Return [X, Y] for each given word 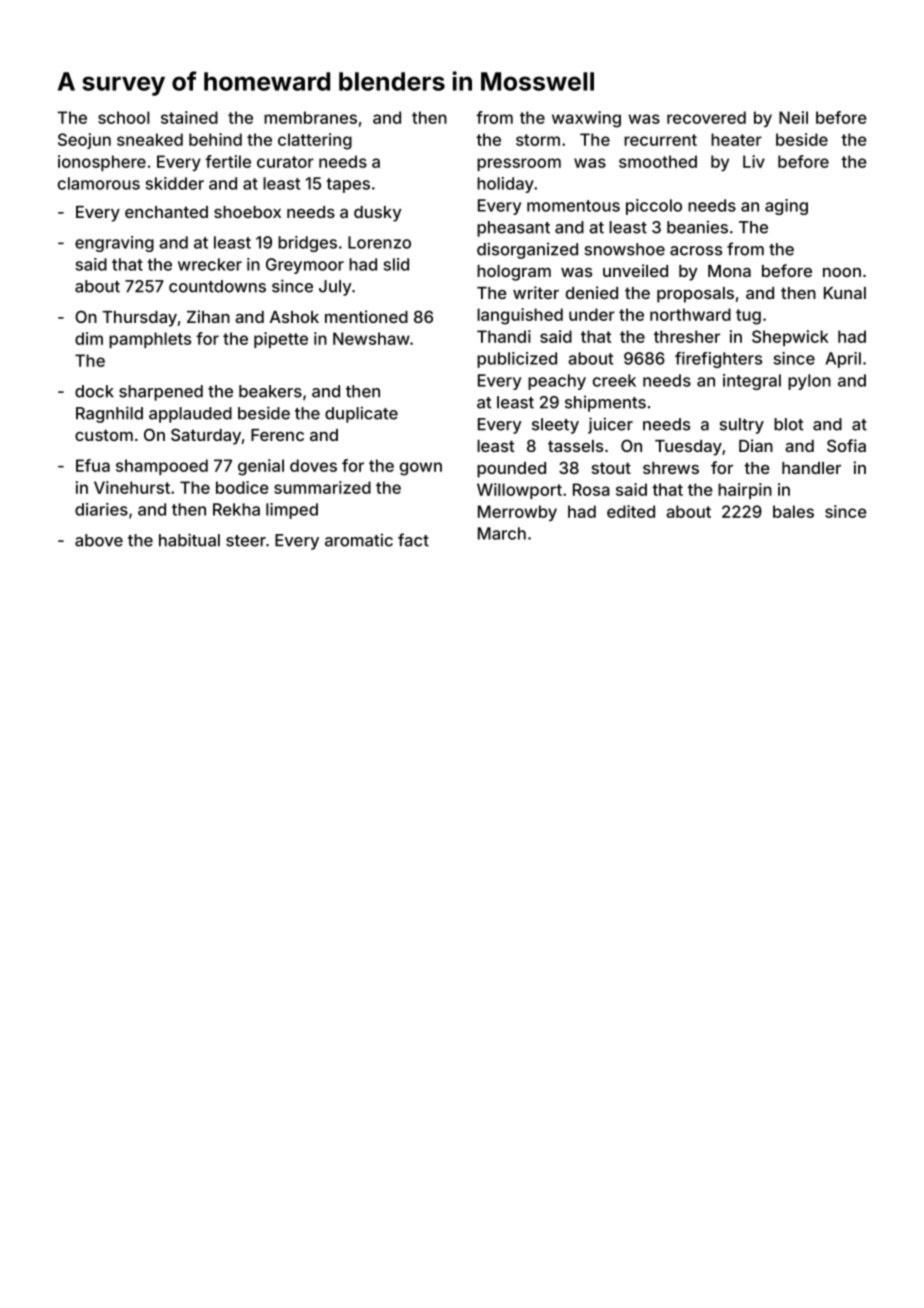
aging [786, 207]
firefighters [718, 360]
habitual [189, 540]
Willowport [519, 491]
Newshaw [371, 338]
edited [631, 511]
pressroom [519, 164]
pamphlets [150, 340]
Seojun [84, 141]
